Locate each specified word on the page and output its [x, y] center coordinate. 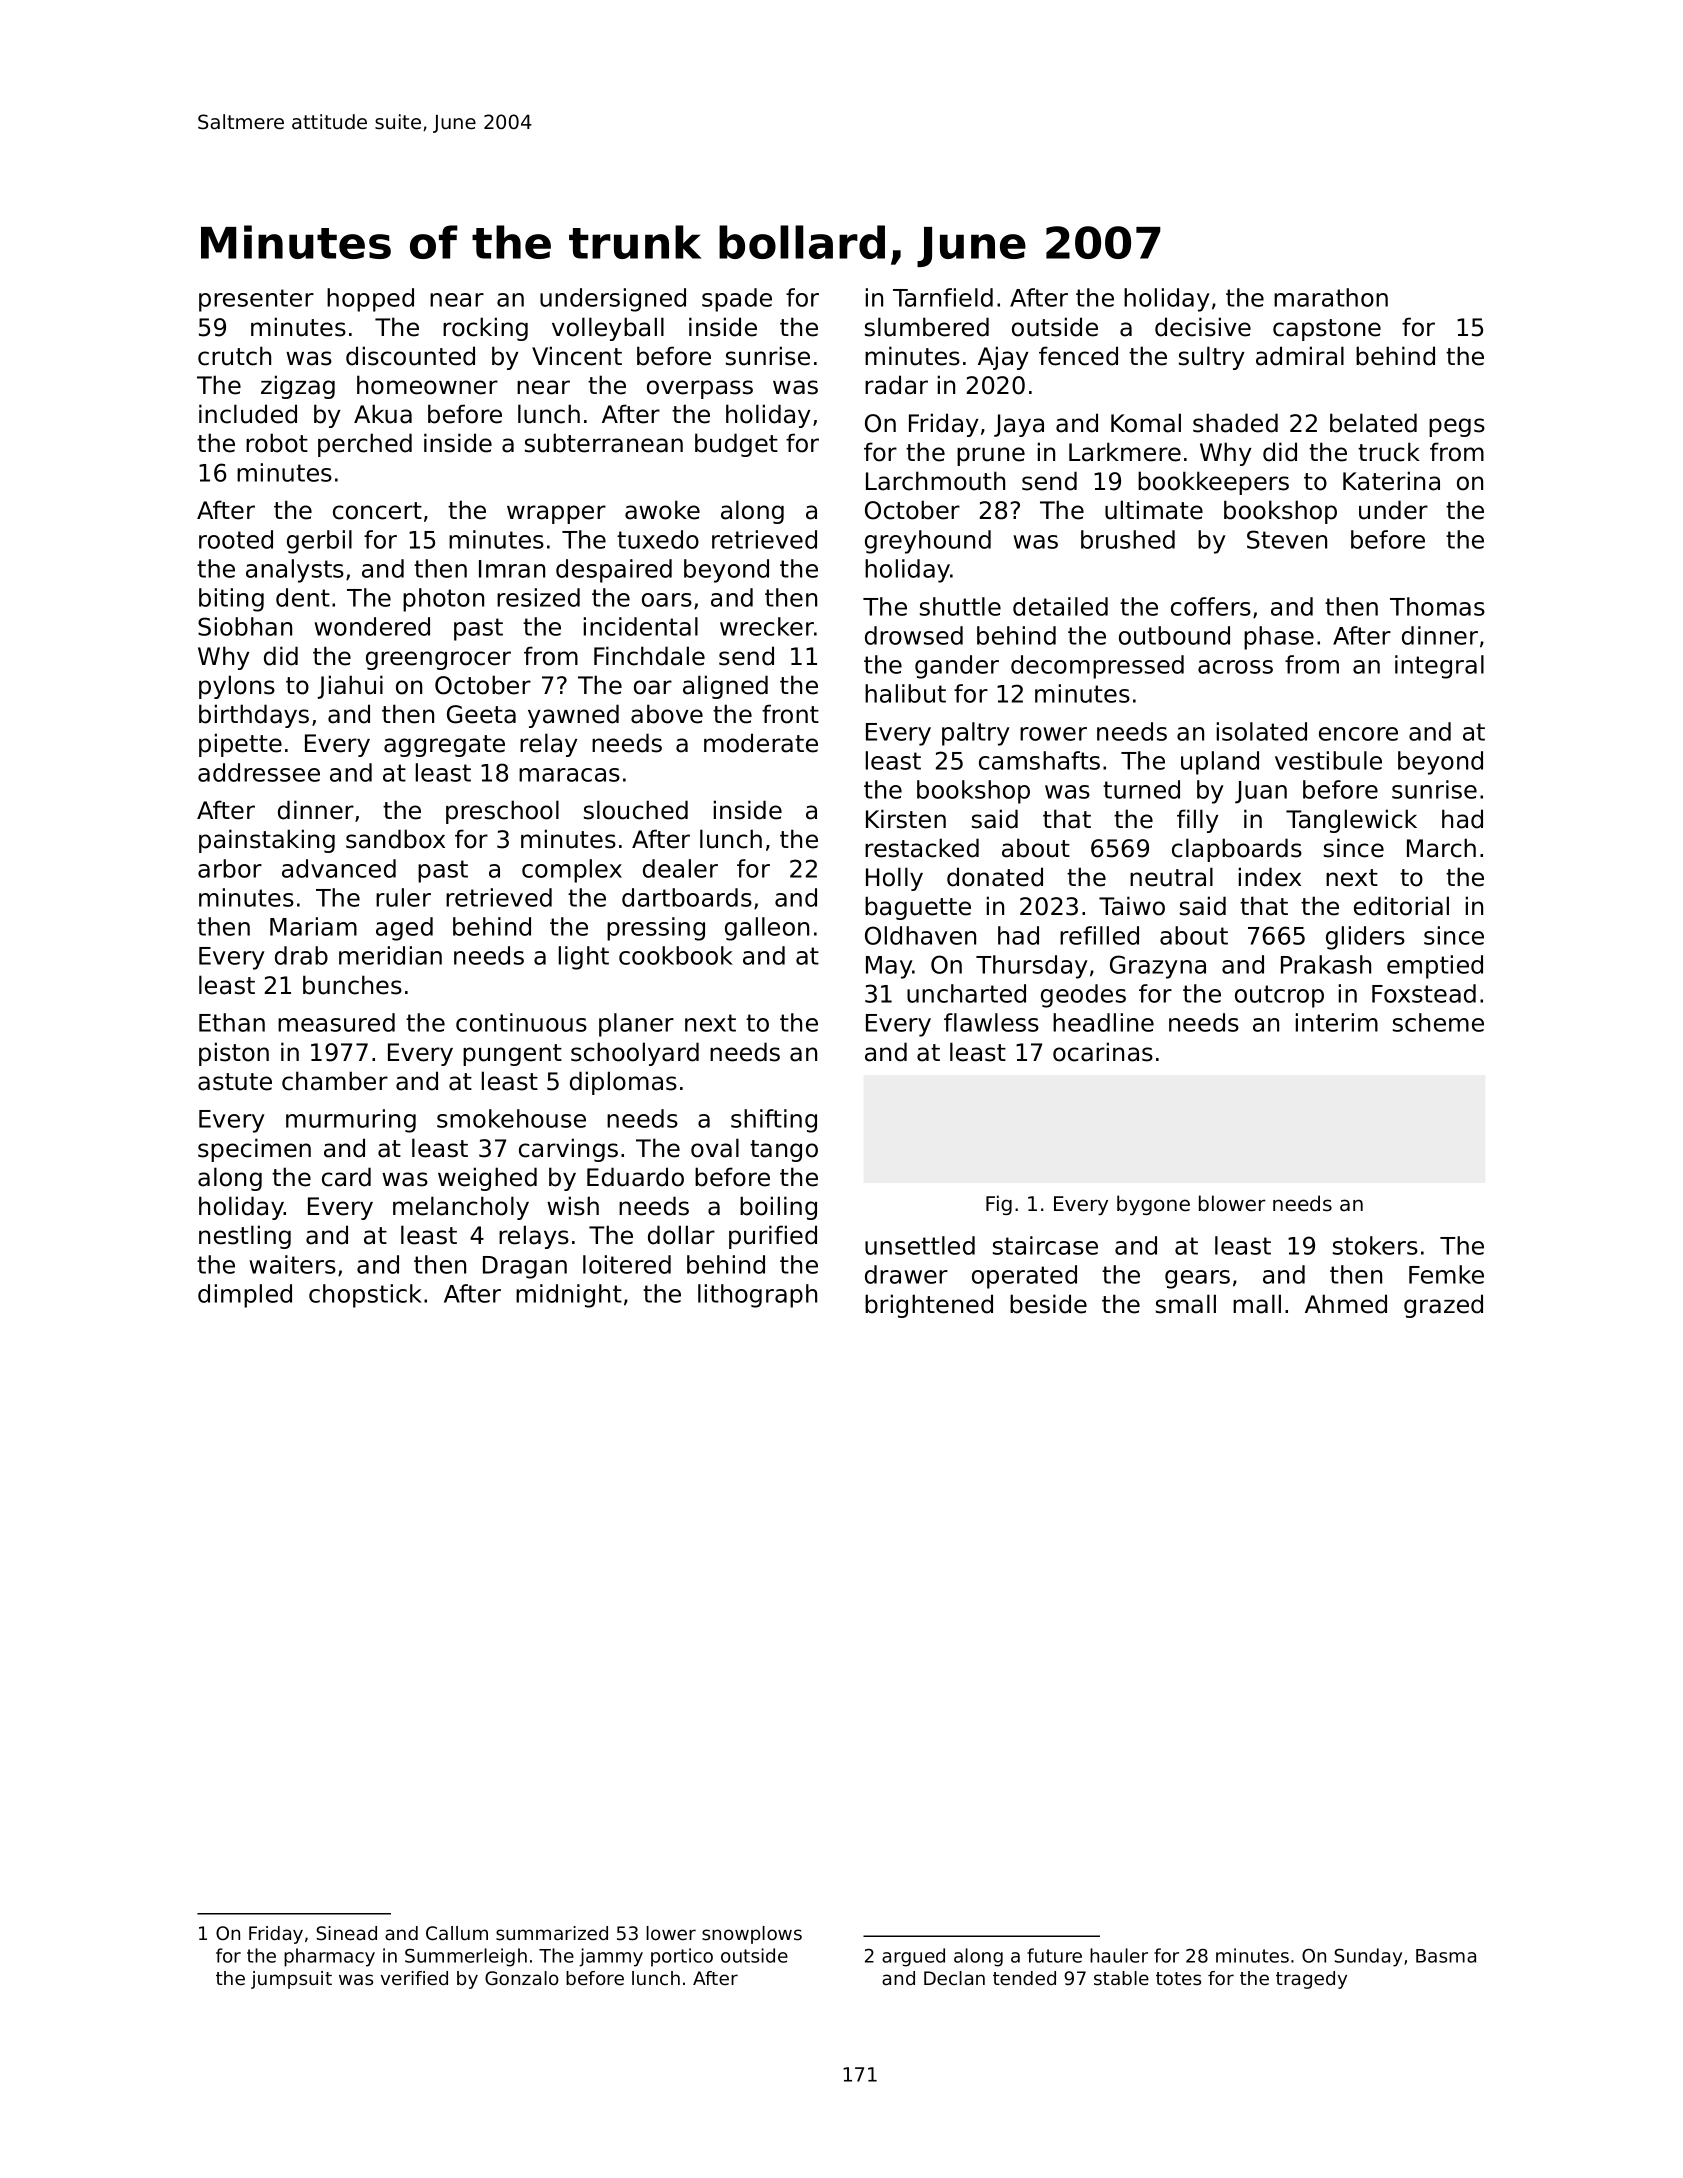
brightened [929, 1306]
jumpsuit [291, 1980]
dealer [680, 868]
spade [737, 300]
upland [1220, 763]
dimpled [245, 1296]
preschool [502, 812]
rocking [485, 329]
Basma [1446, 1956]
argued [913, 1957]
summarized [552, 1933]
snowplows [752, 1935]
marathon [1331, 297]
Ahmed [1346, 1304]
